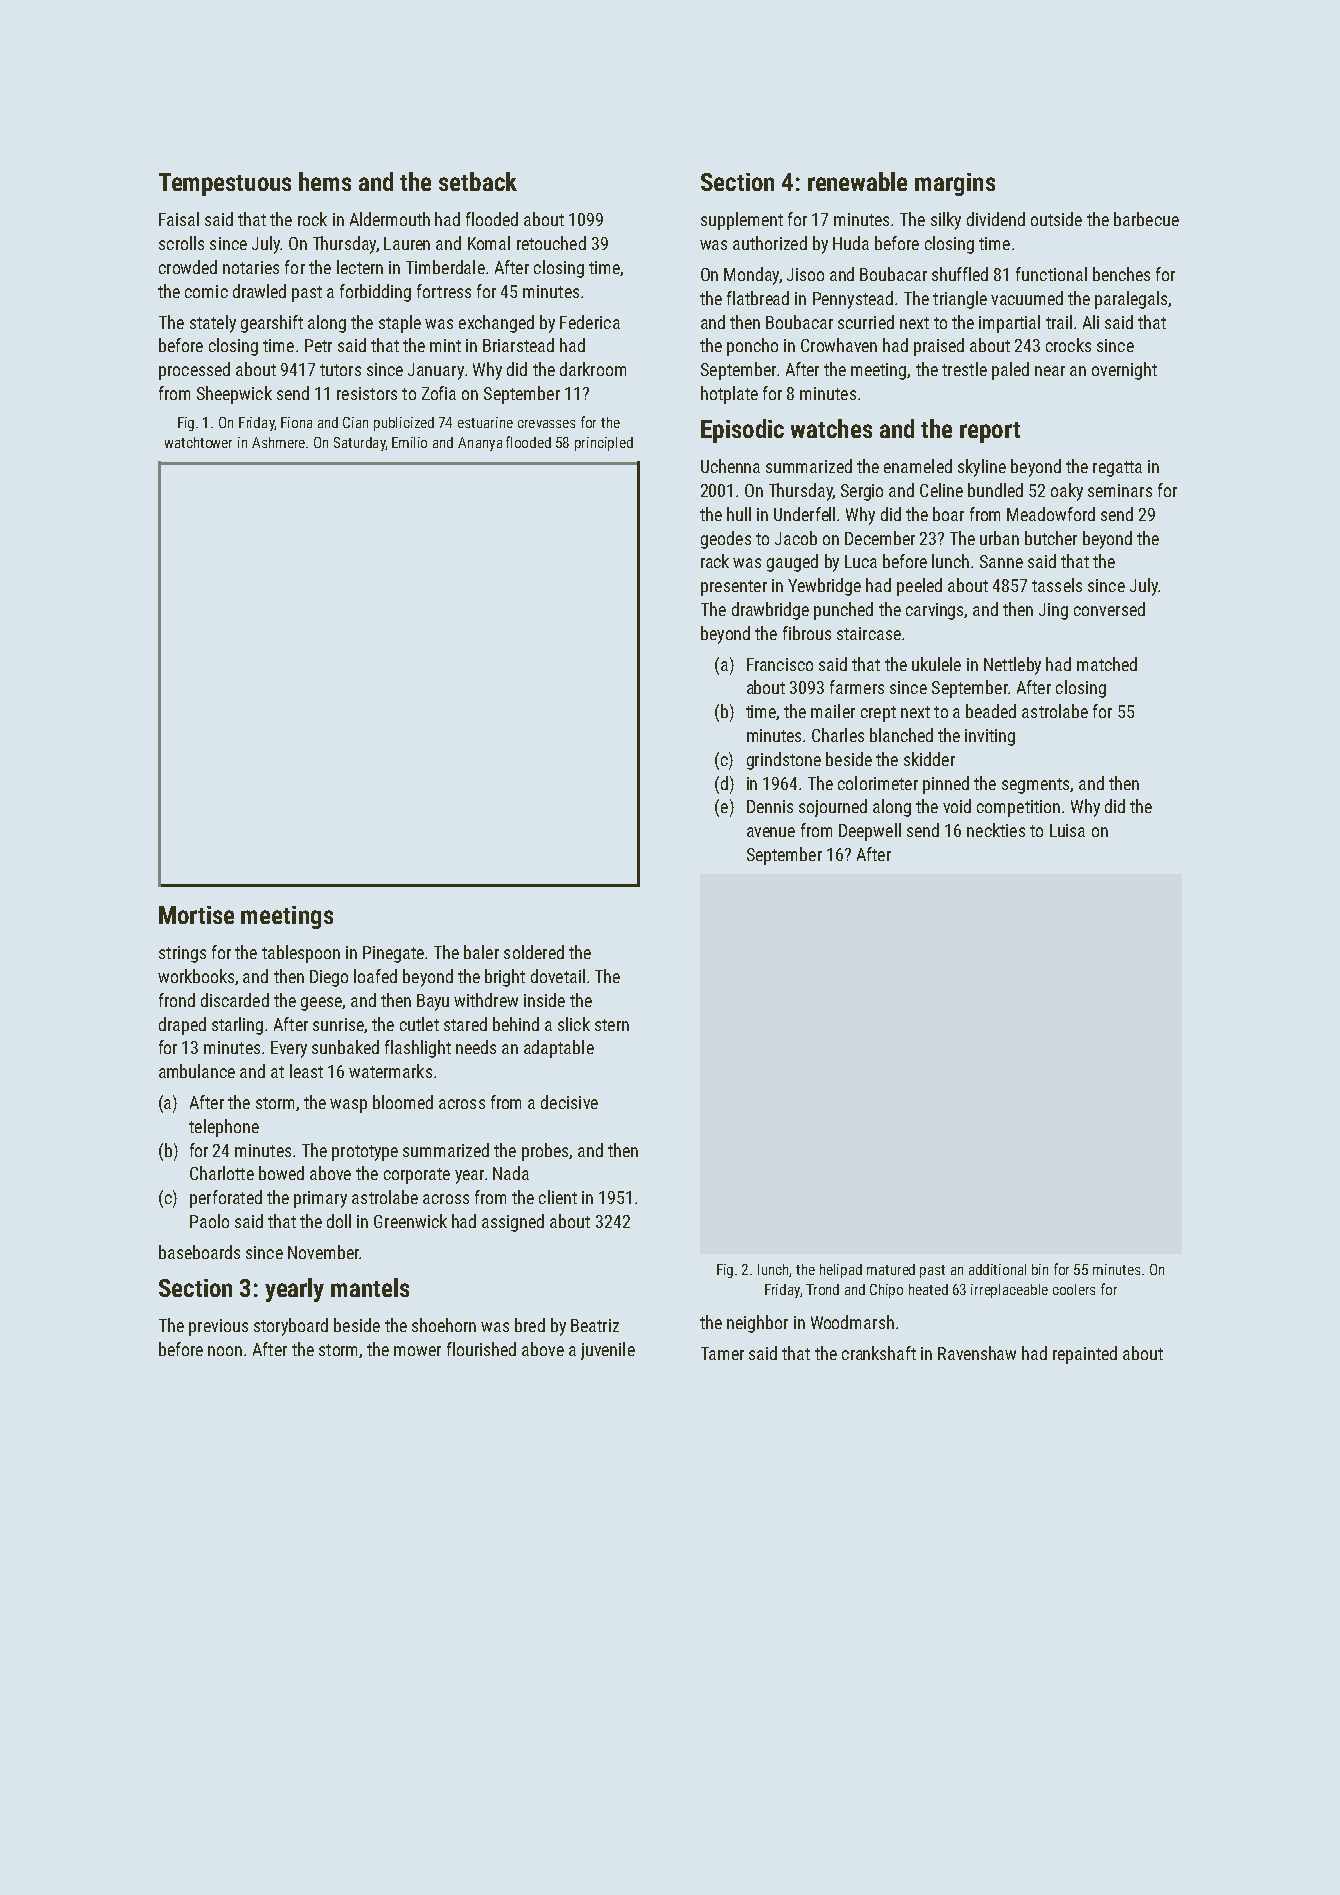  What do you see at coordinates (489, 243) in the screenshot?
I see `Komal` at bounding box center [489, 243].
